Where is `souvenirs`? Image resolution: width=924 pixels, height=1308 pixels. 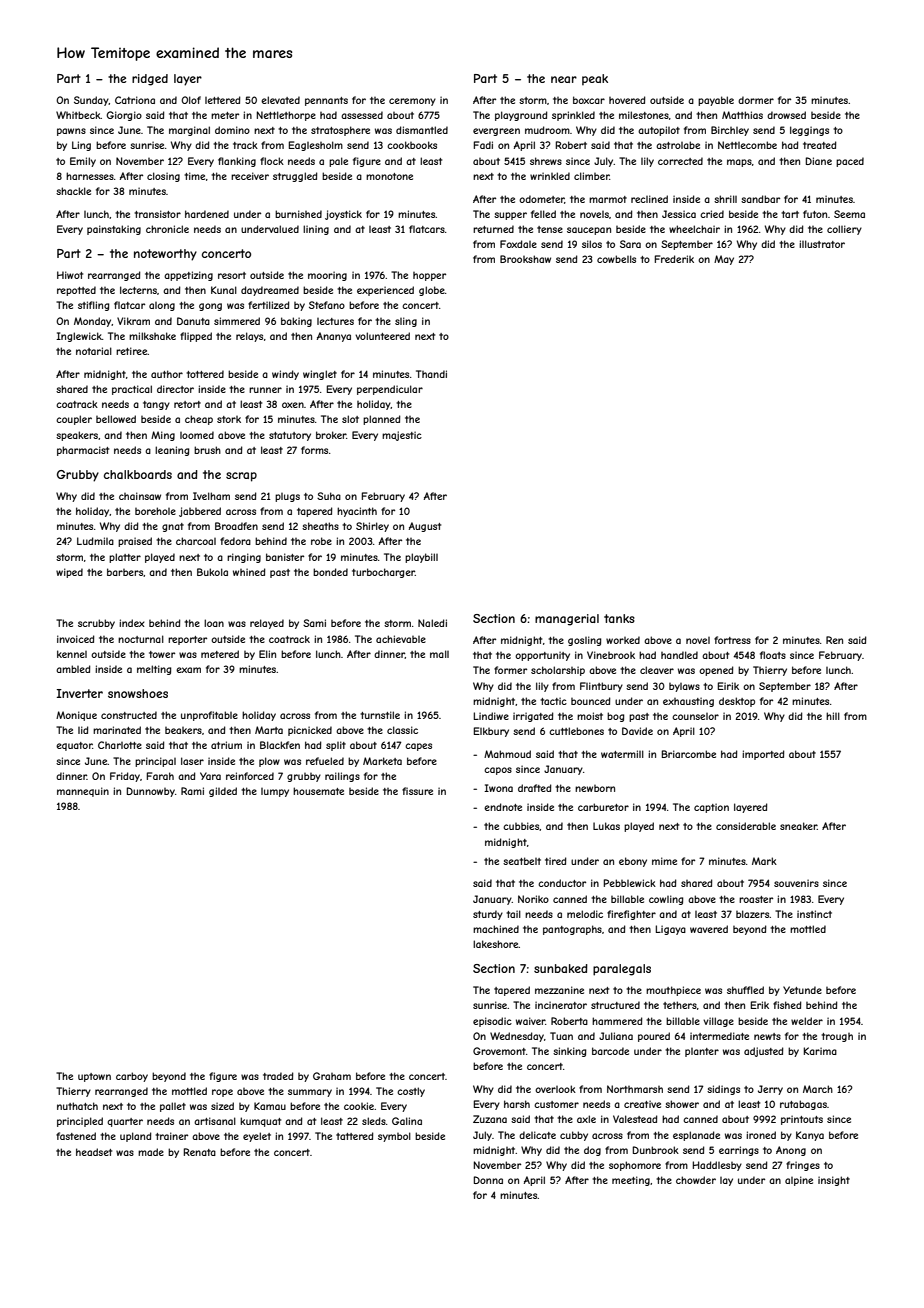 souvenirs is located at coordinates (796, 883).
